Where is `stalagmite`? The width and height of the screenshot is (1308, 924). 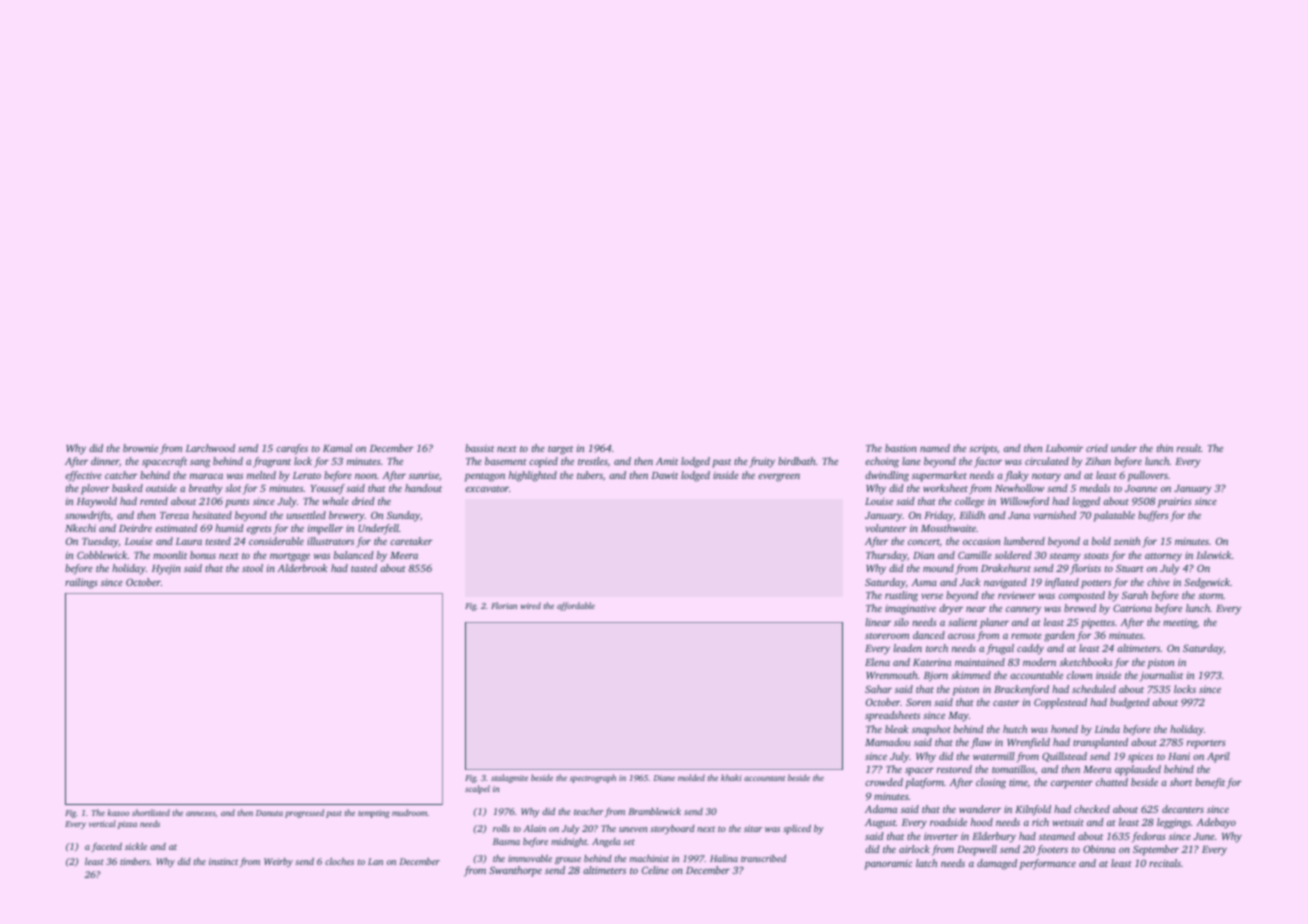
stalagmite is located at coordinates (509, 778).
